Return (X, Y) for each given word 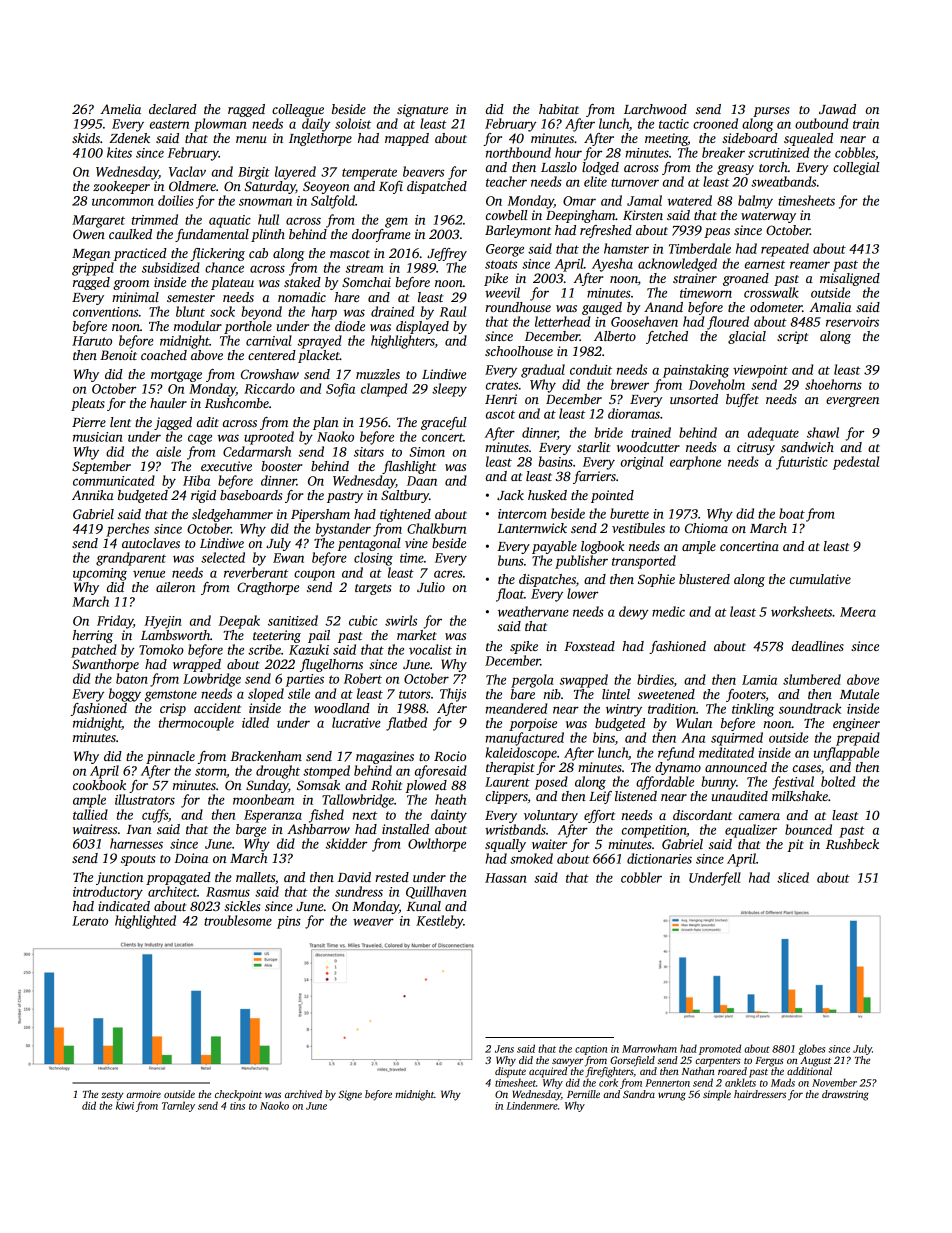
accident (217, 708)
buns (511, 560)
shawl (823, 432)
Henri (501, 399)
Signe (350, 1095)
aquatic (230, 221)
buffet (742, 400)
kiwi (125, 1105)
